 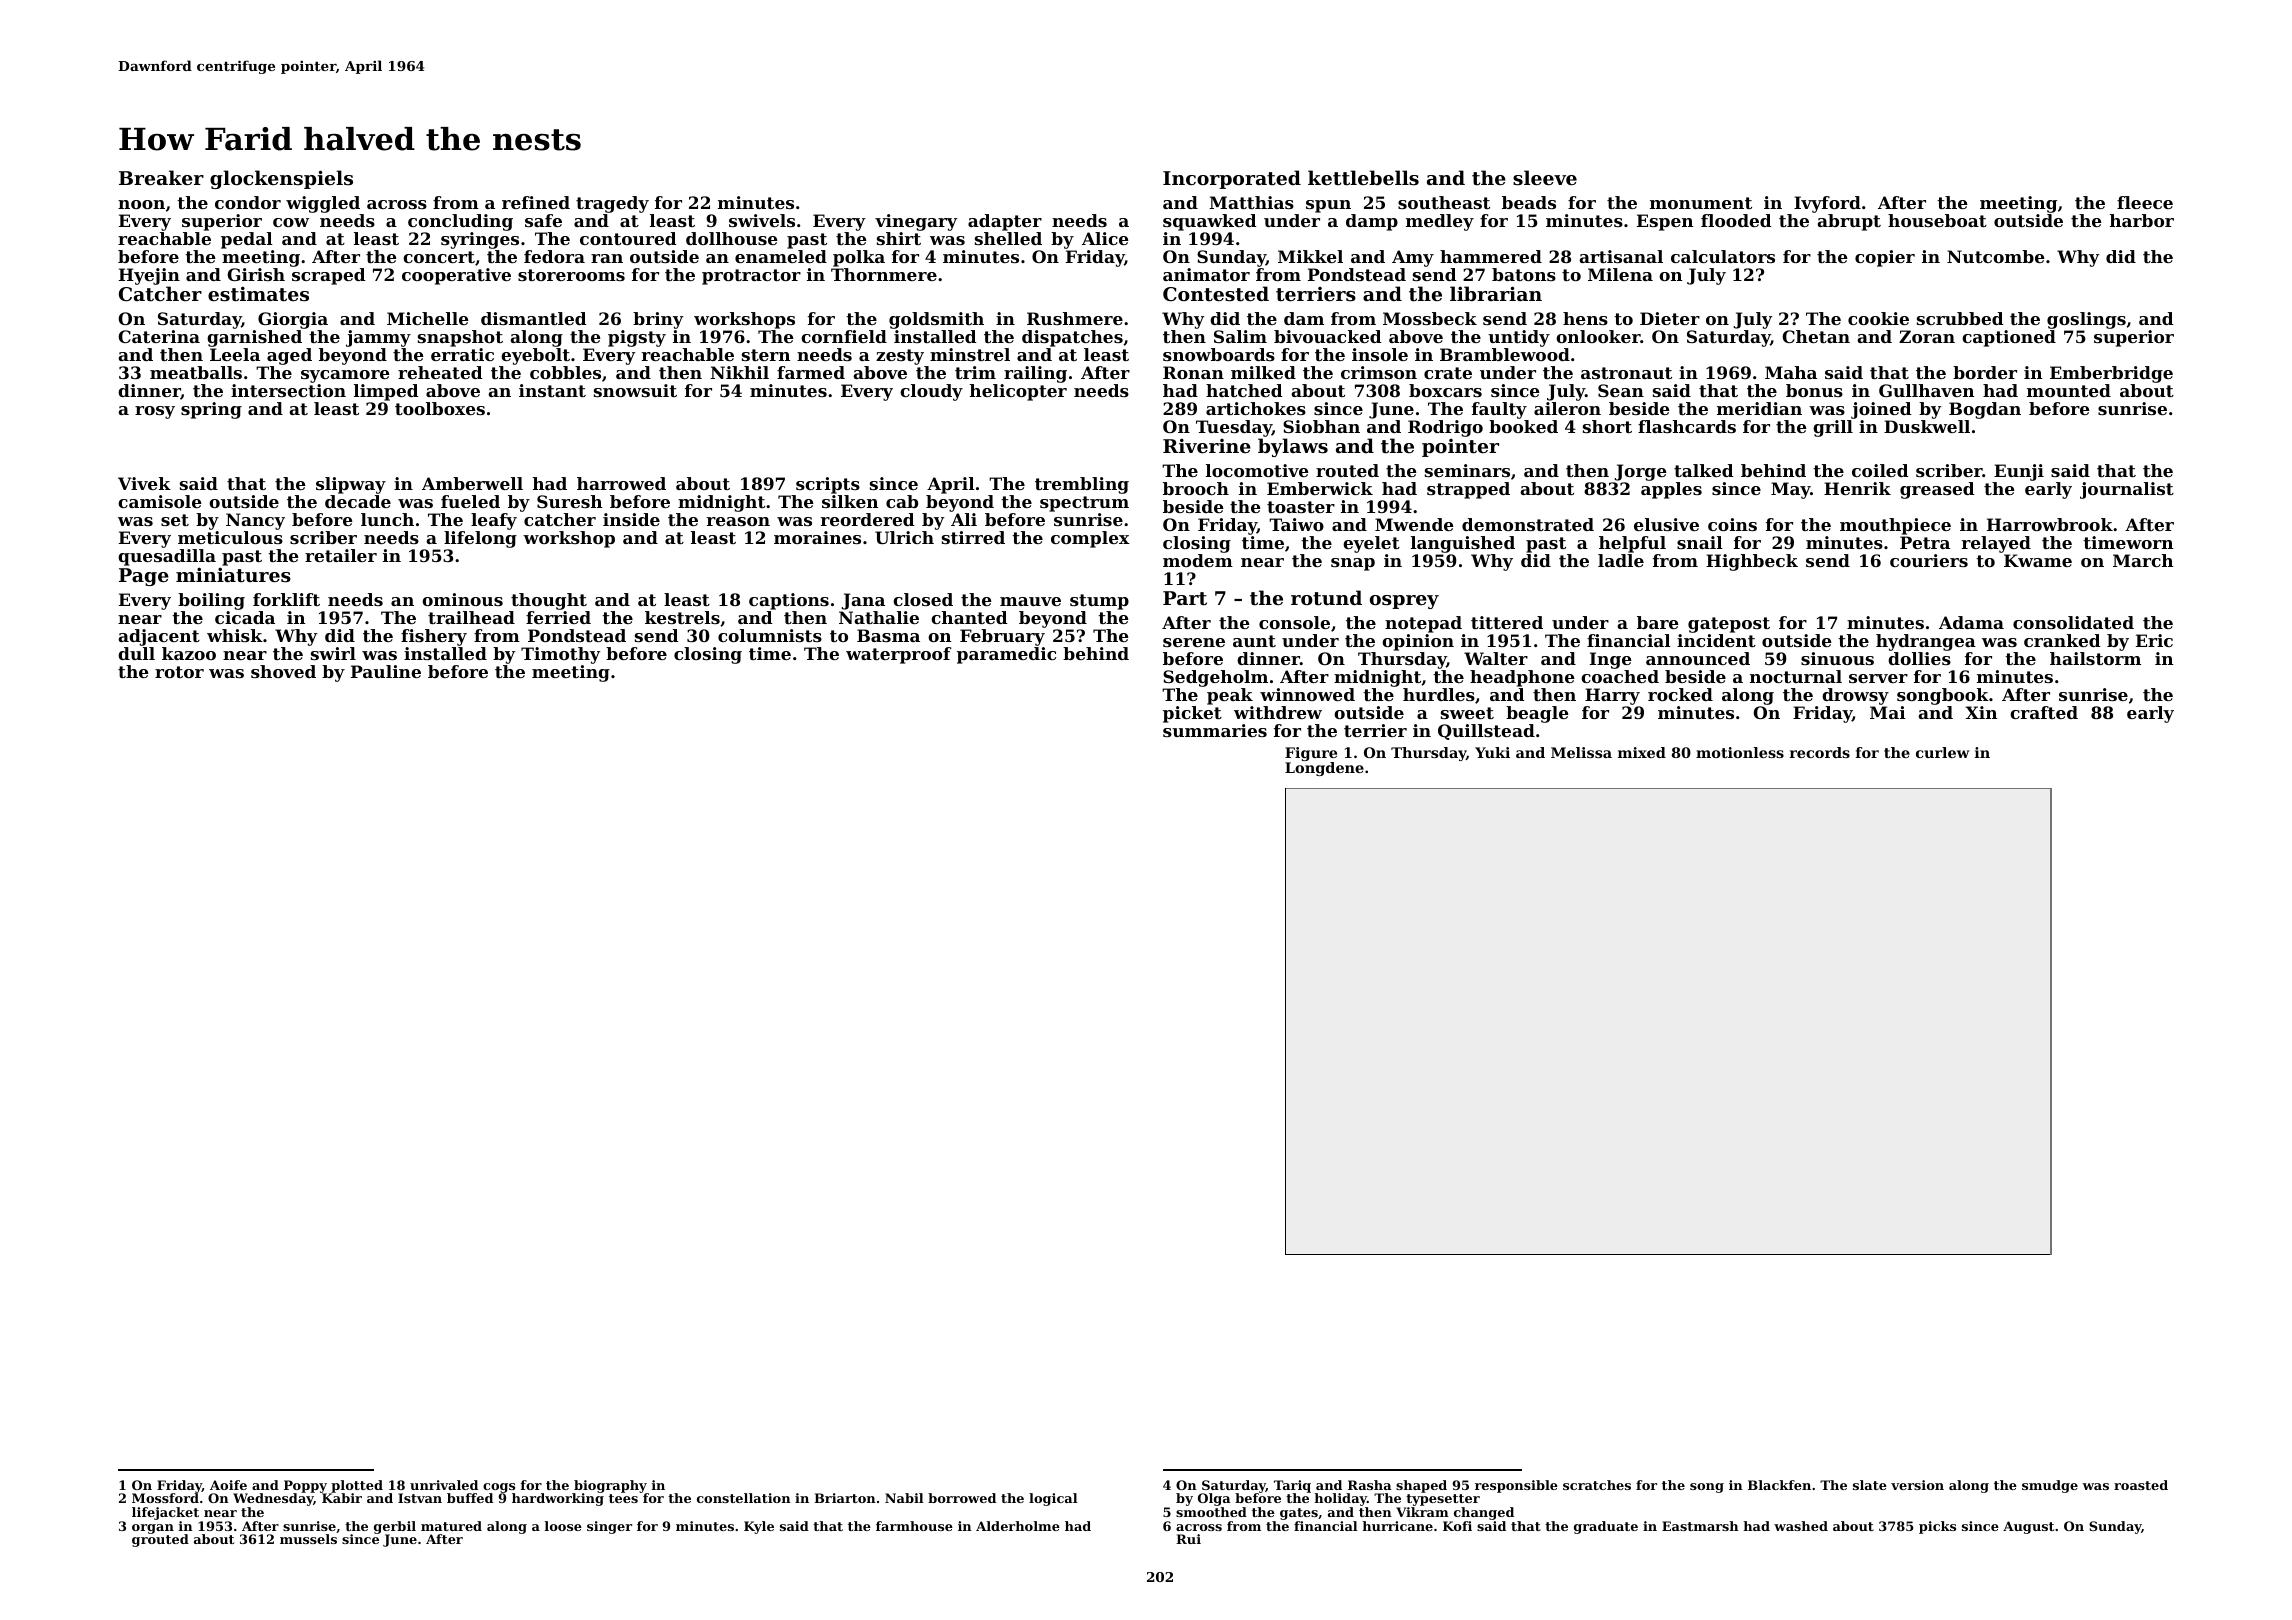 What do you see at coordinates (1292, 1486) in the screenshot?
I see `Tariq` at bounding box center [1292, 1486].
